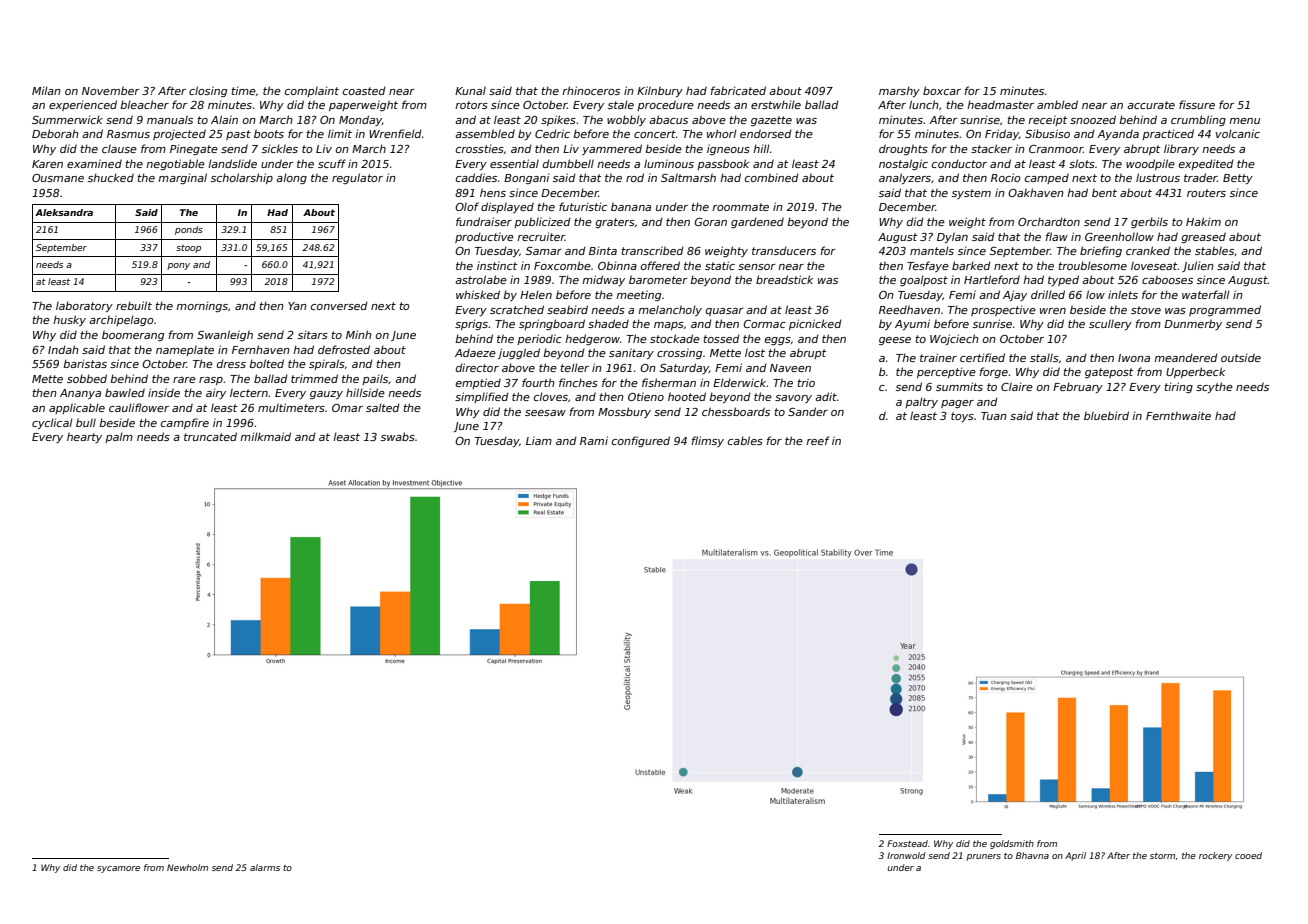 Image resolution: width=1308 pixels, height=924 pixels. I want to click on boxcar, so click(942, 90).
